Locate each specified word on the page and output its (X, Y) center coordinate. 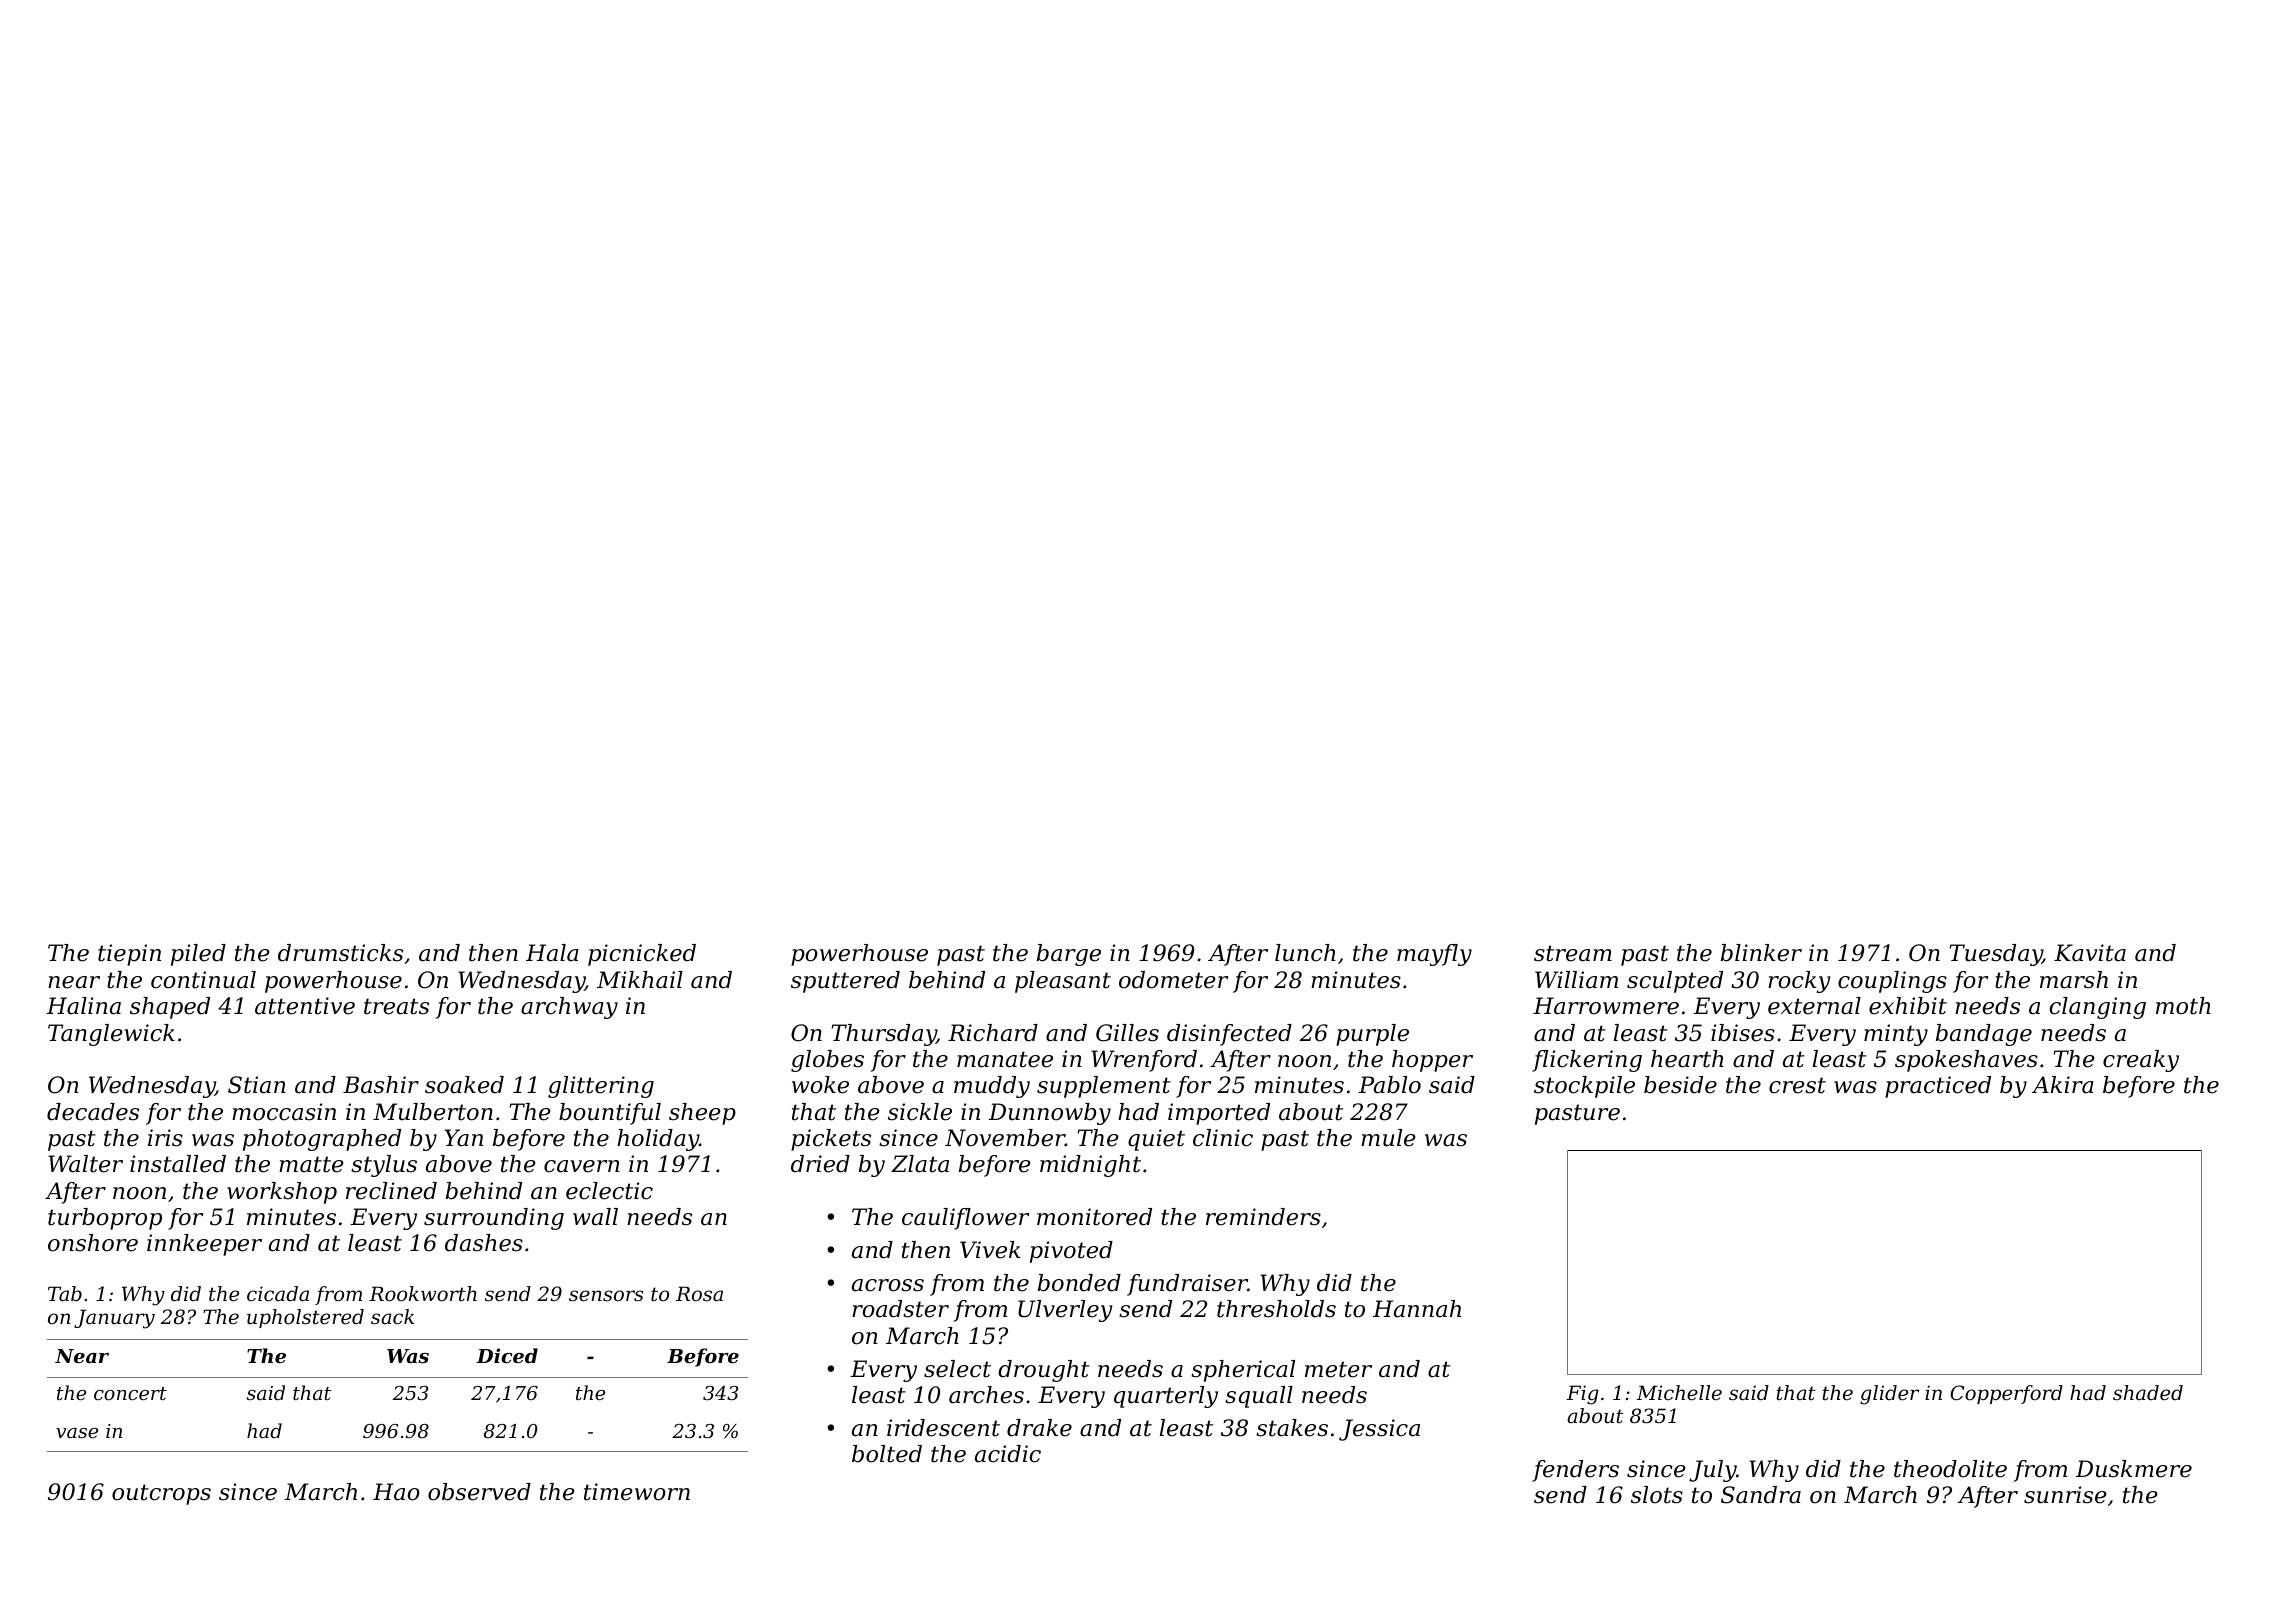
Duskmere (2133, 1469)
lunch (1305, 953)
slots (1657, 1495)
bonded (1079, 1283)
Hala (552, 953)
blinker (1761, 953)
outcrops (161, 1494)
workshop (282, 1193)
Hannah (1417, 1309)
